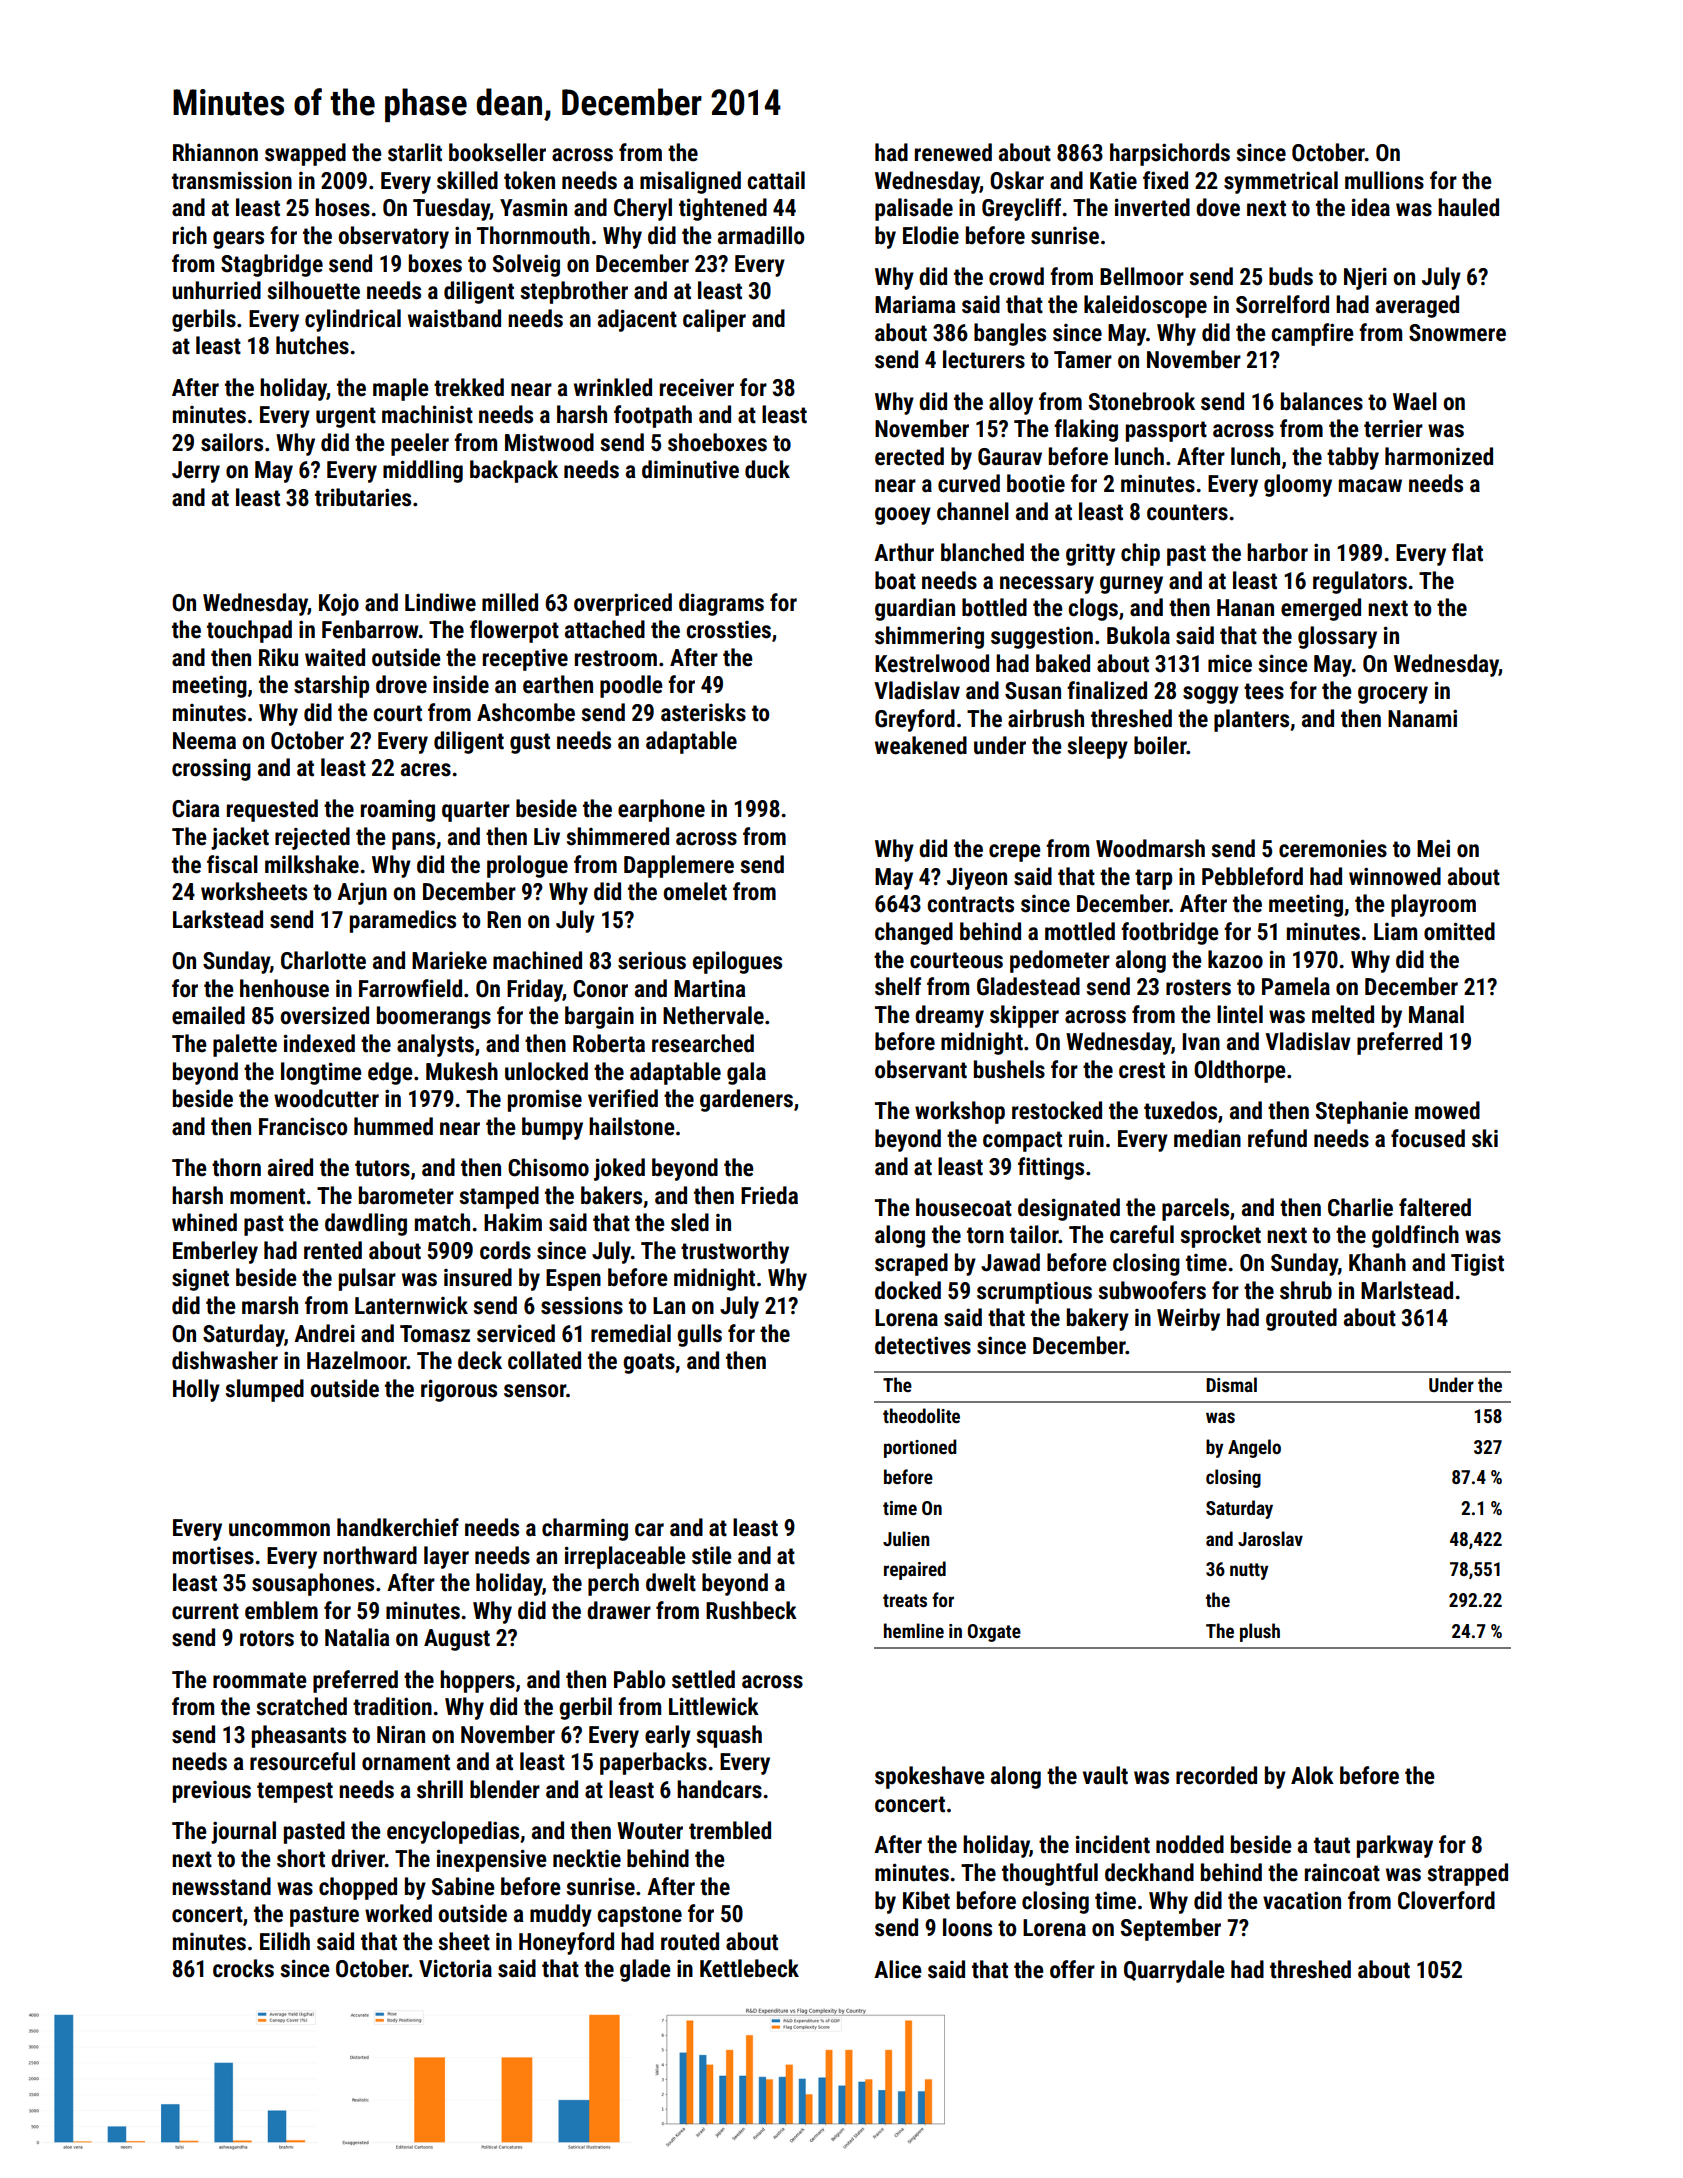  I want to click on Victoria, so click(455, 1968).
